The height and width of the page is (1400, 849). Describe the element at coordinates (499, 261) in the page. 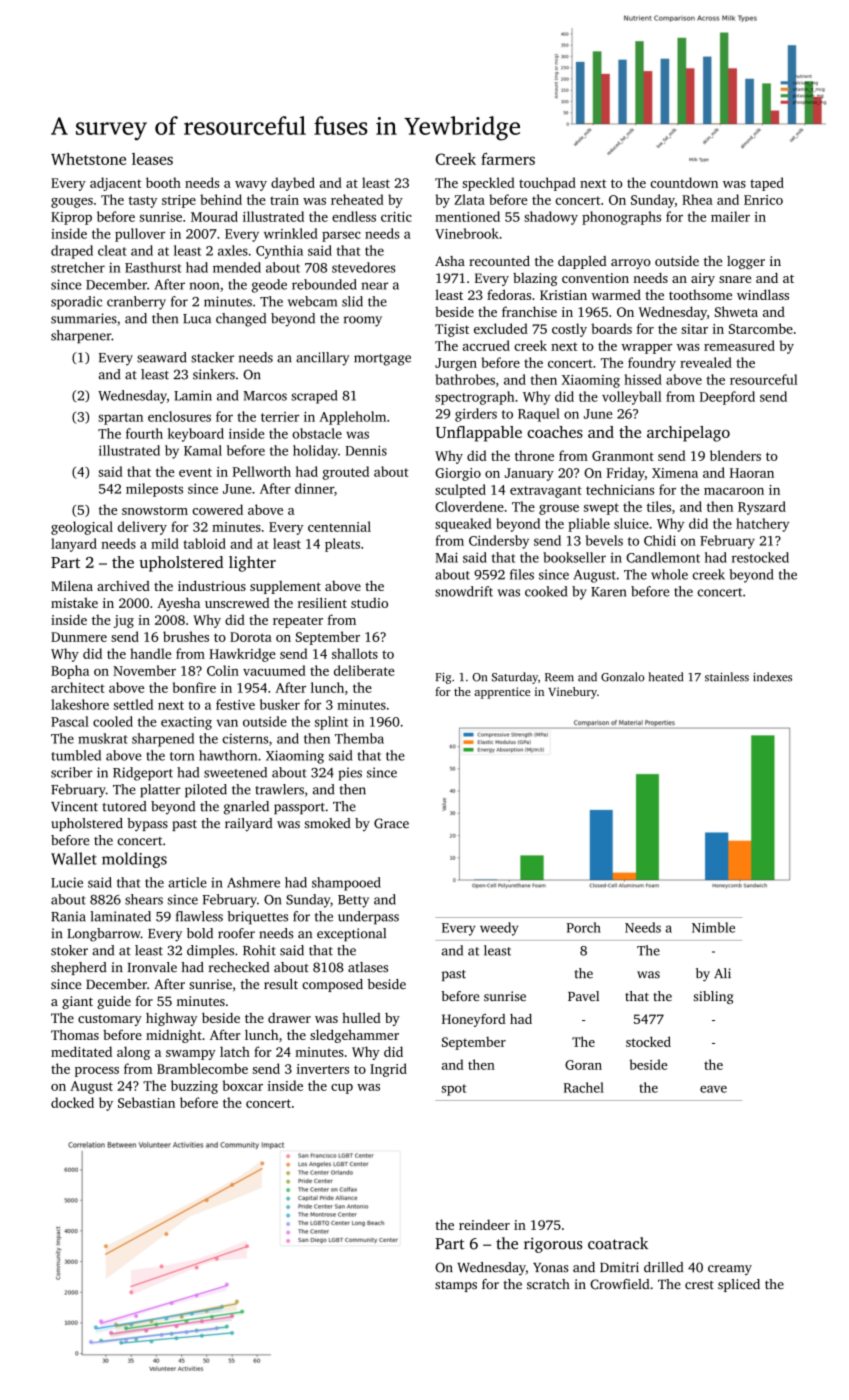

I see `recounted` at that location.
